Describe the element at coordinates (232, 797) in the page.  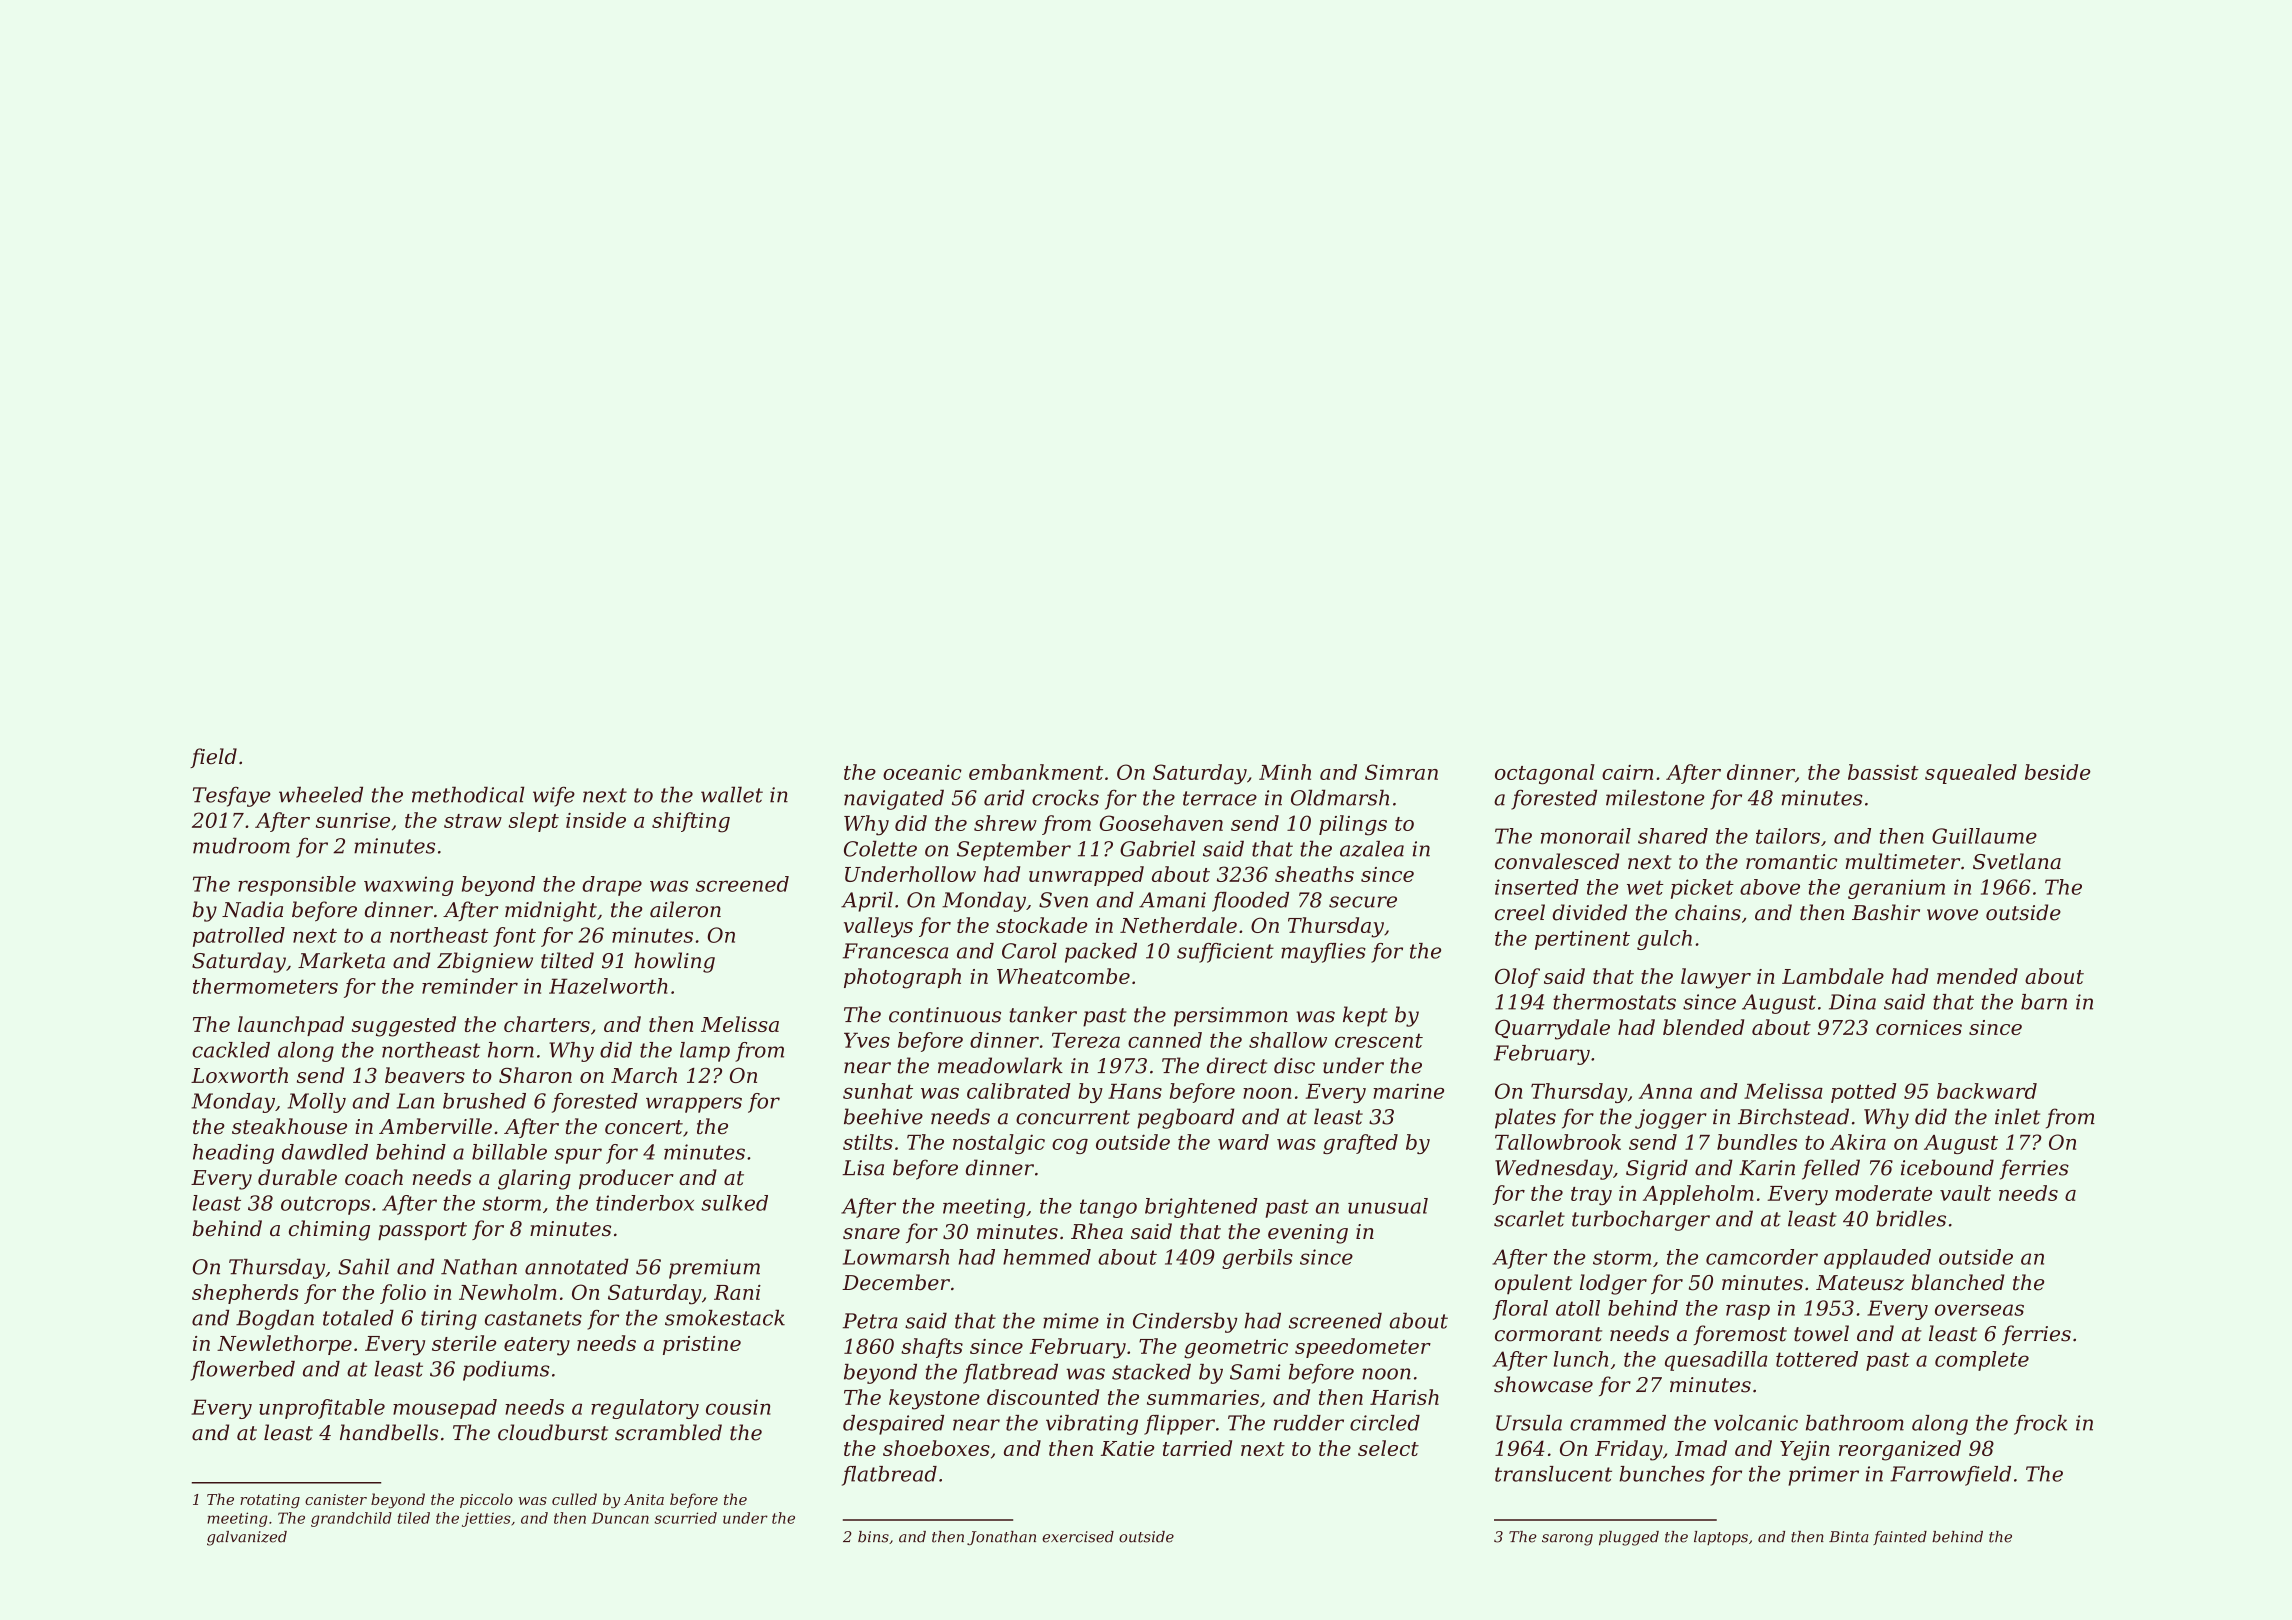
I see `Tesfaye` at that location.
